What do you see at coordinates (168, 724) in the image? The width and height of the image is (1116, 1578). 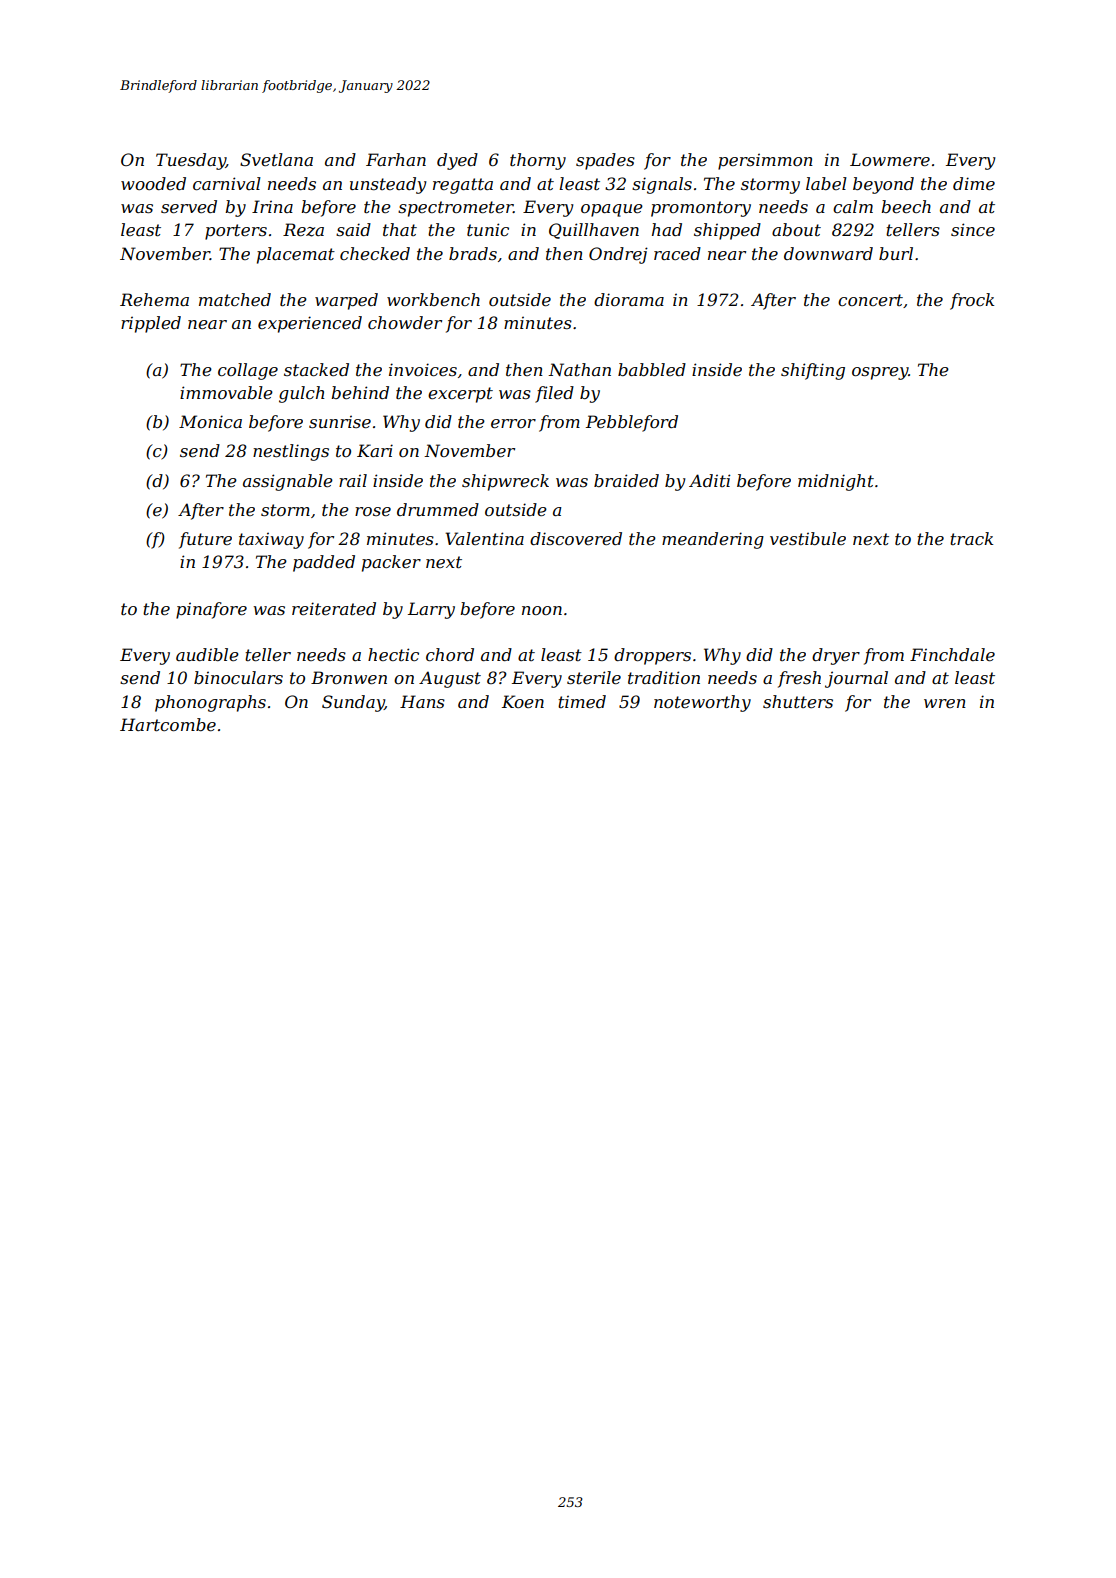 I see `Hartcombe` at bounding box center [168, 724].
